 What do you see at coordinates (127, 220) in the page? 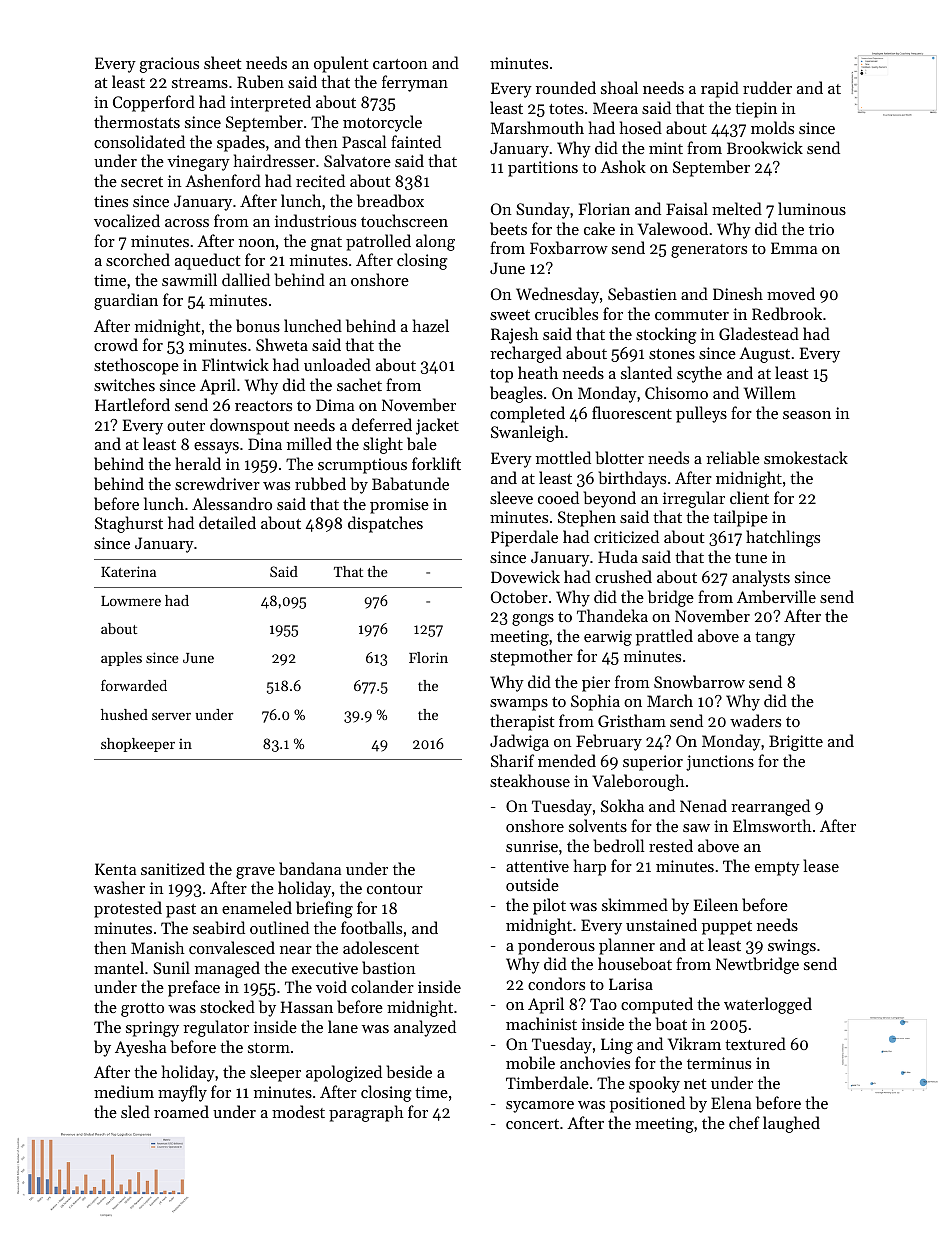
I see `vocalized` at bounding box center [127, 220].
